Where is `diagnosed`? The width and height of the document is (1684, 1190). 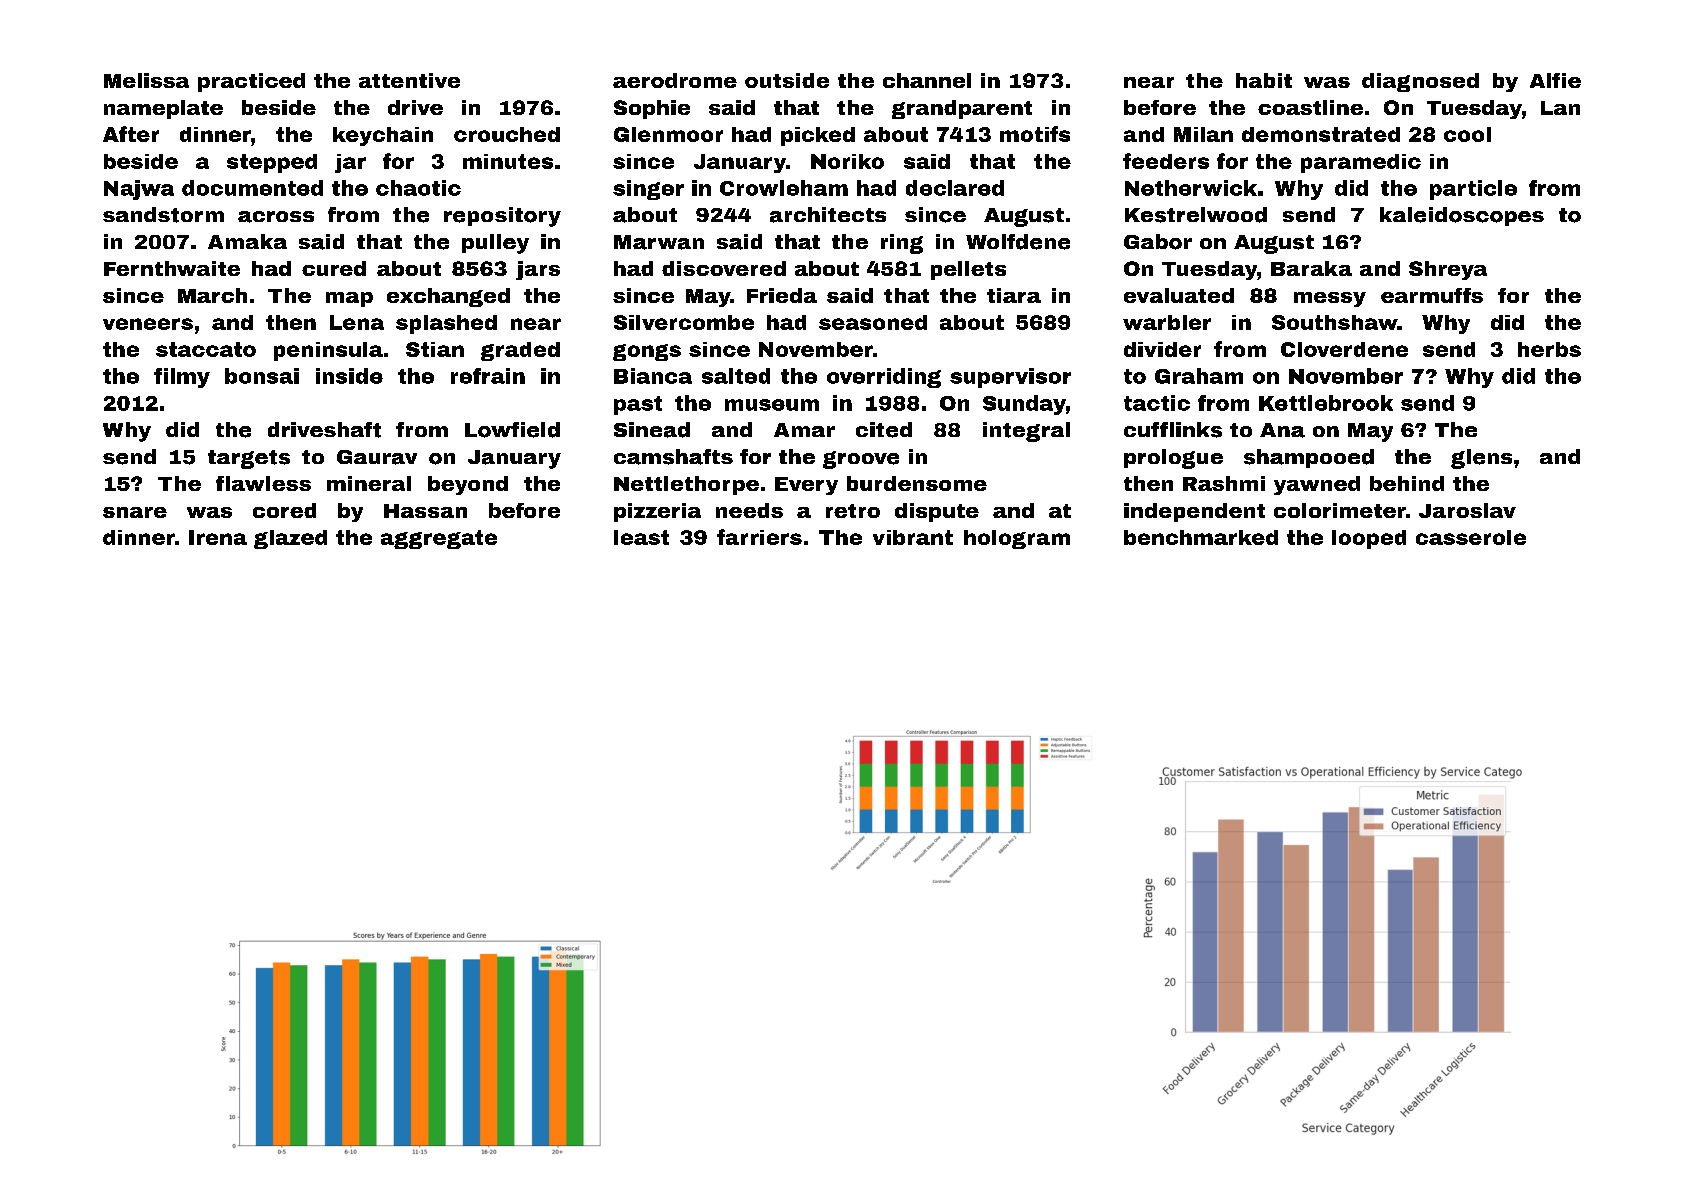 diagnosed is located at coordinates (1420, 82).
